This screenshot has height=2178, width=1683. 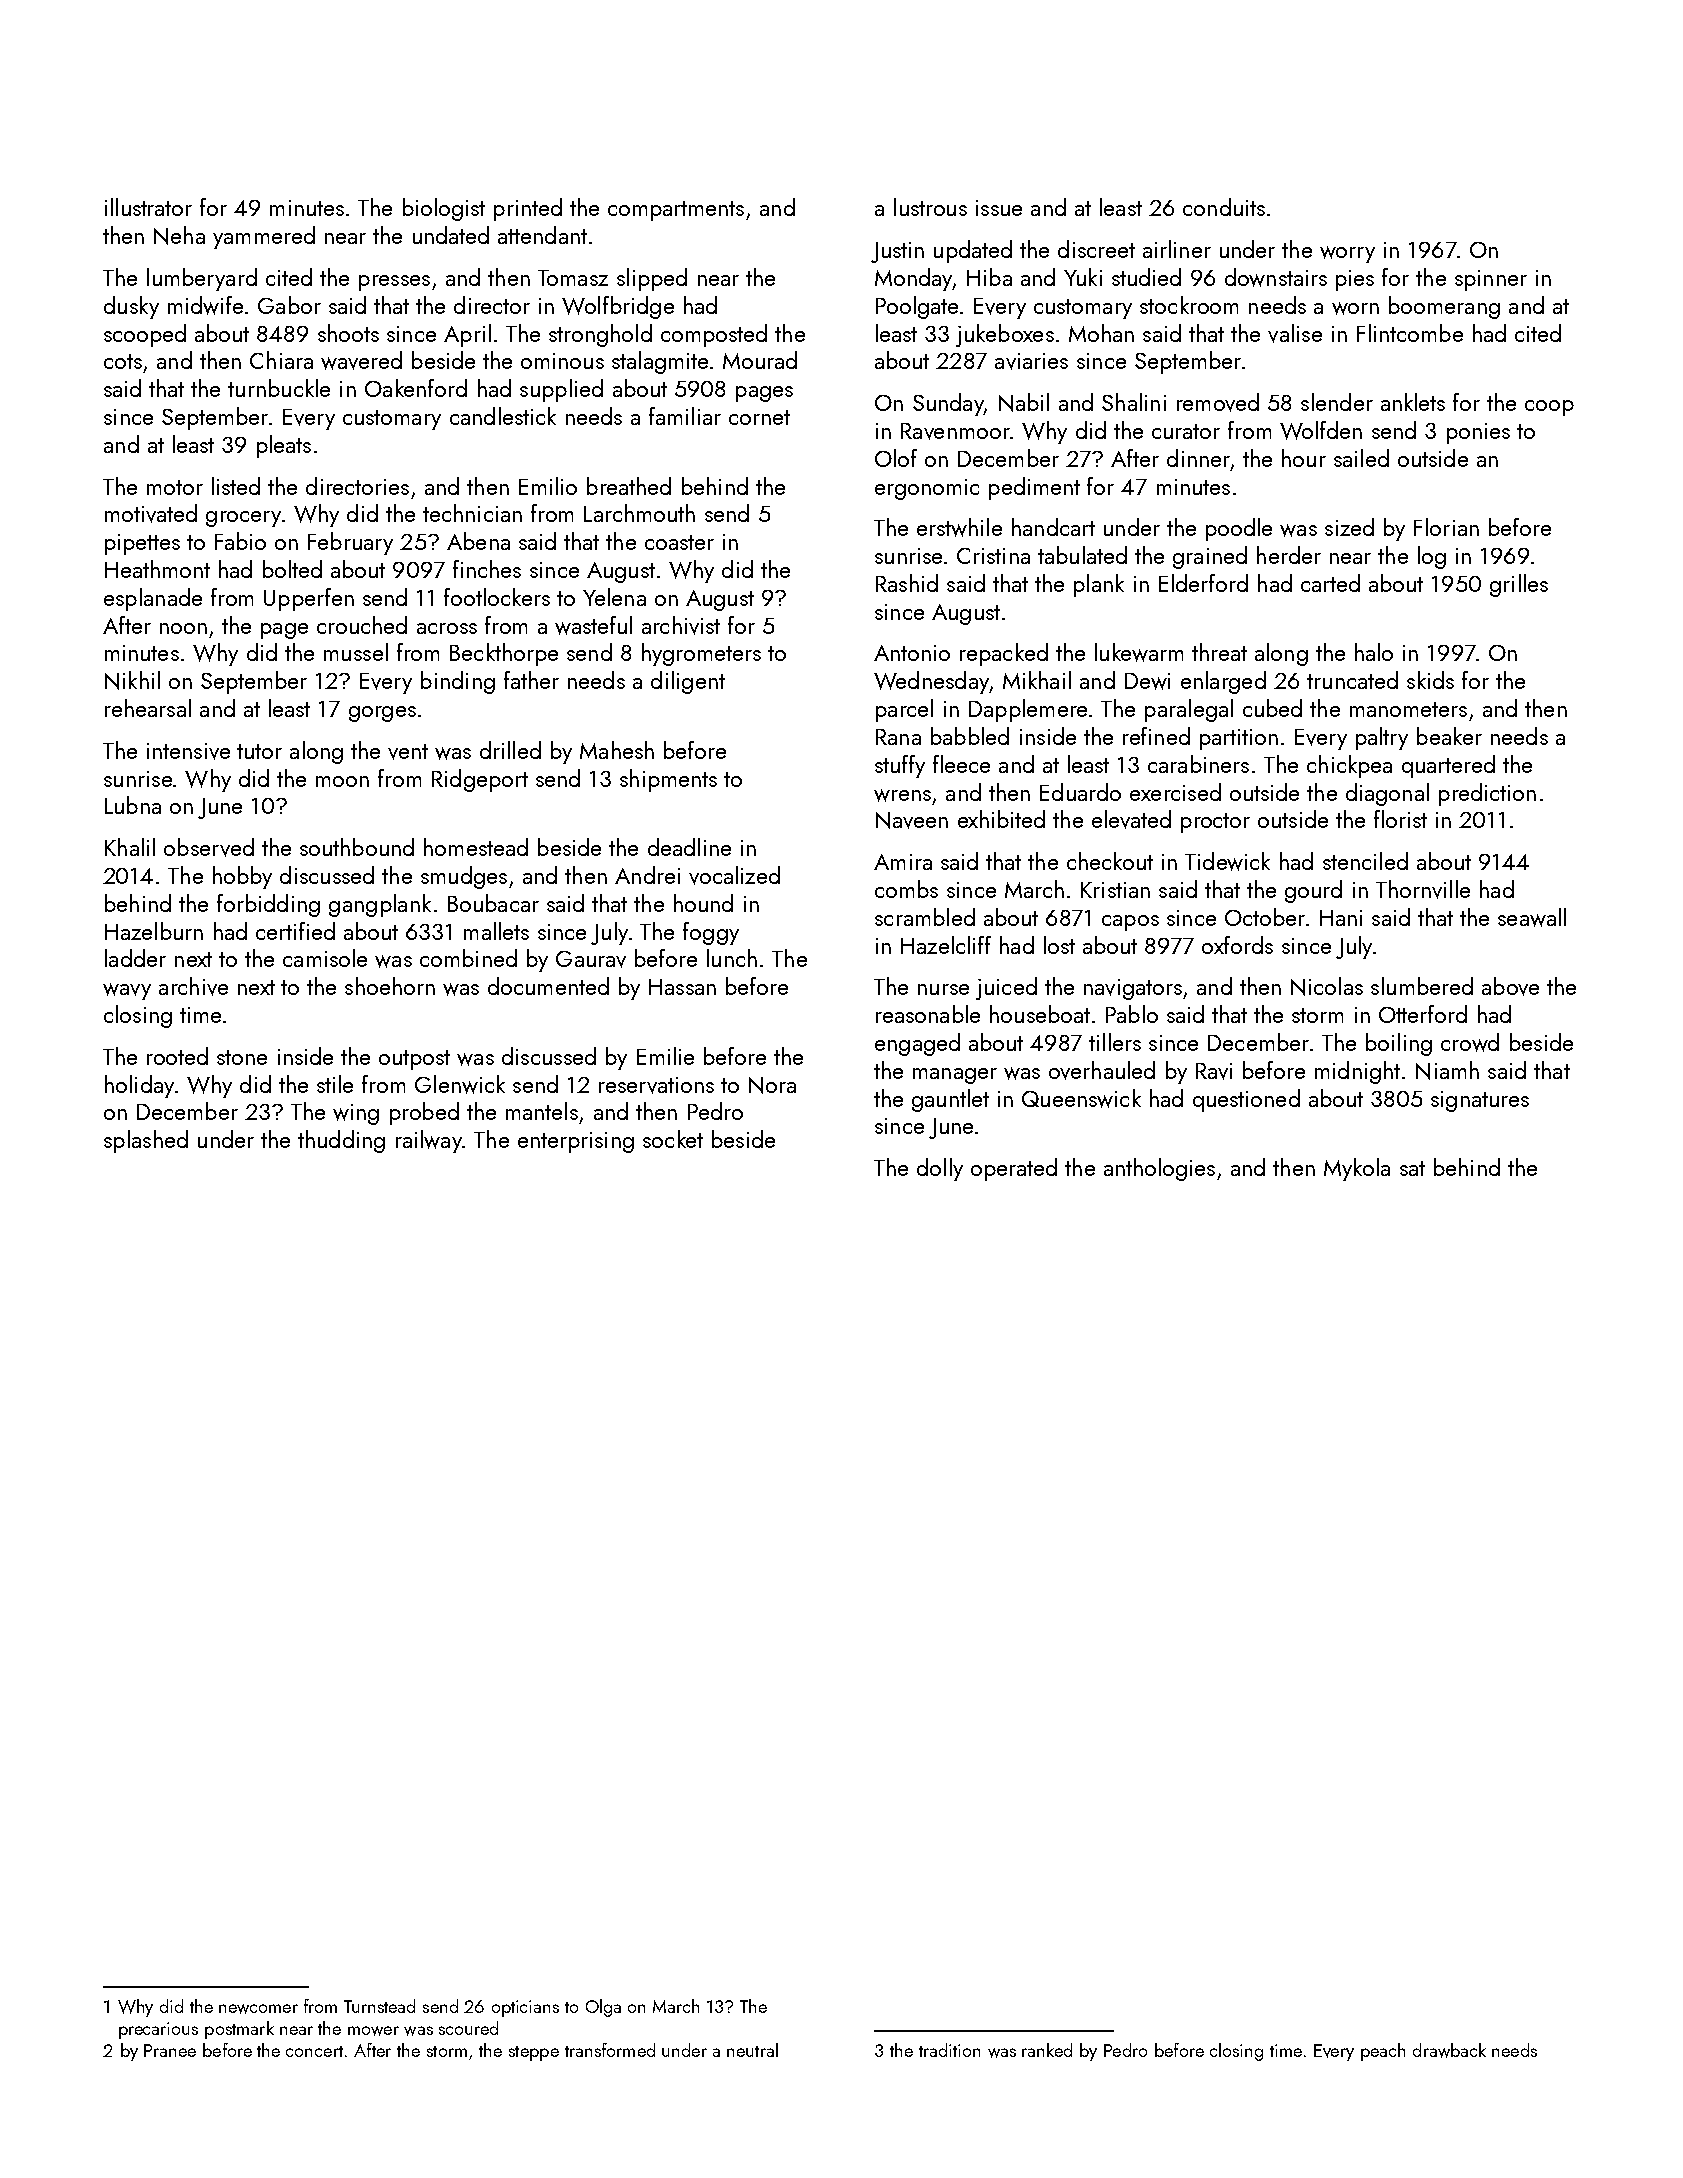 I want to click on observed, so click(x=209, y=847).
